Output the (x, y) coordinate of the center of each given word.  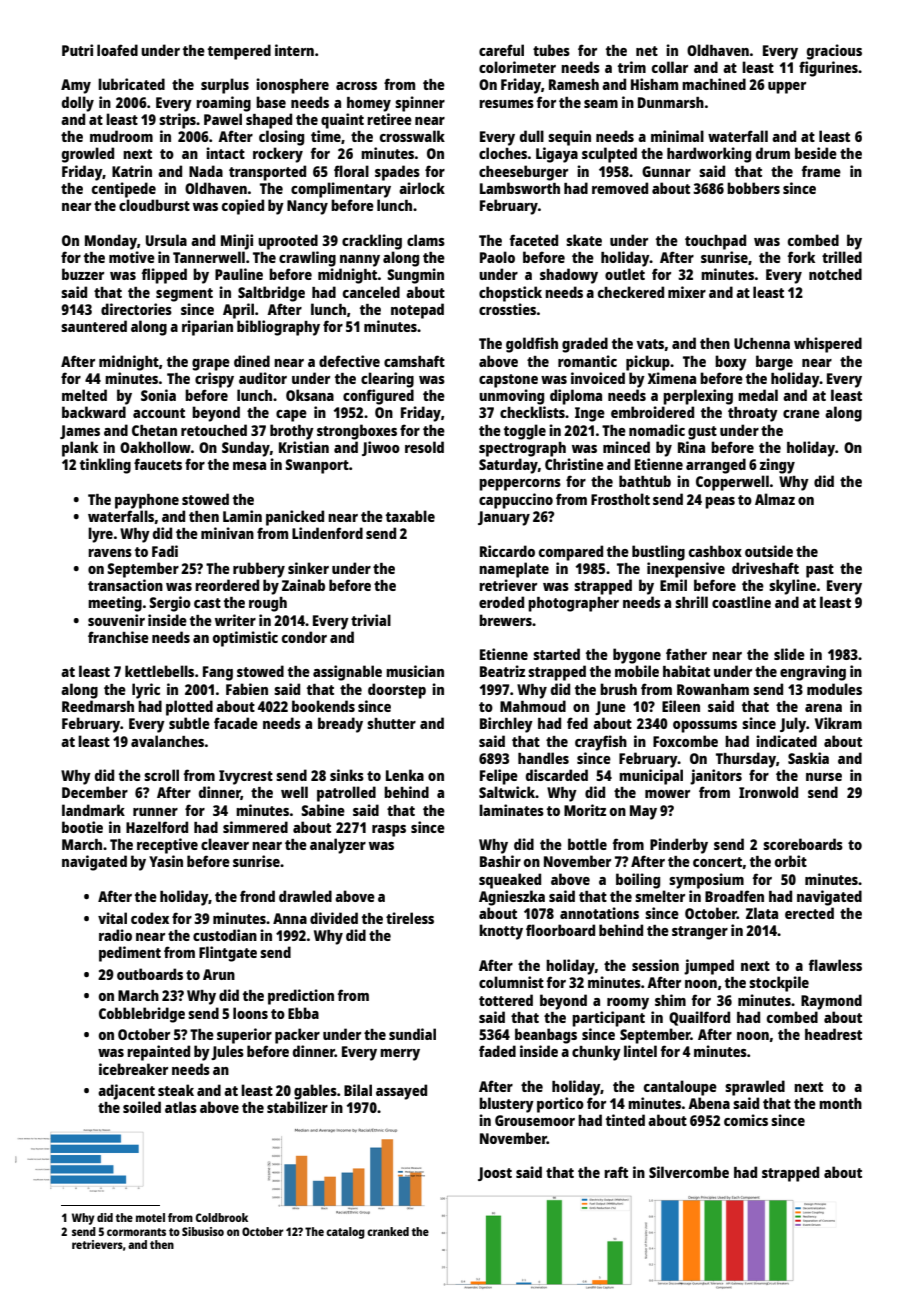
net (647, 51)
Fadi (165, 551)
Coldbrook (221, 1217)
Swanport (317, 466)
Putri (77, 50)
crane (801, 414)
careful (501, 50)
